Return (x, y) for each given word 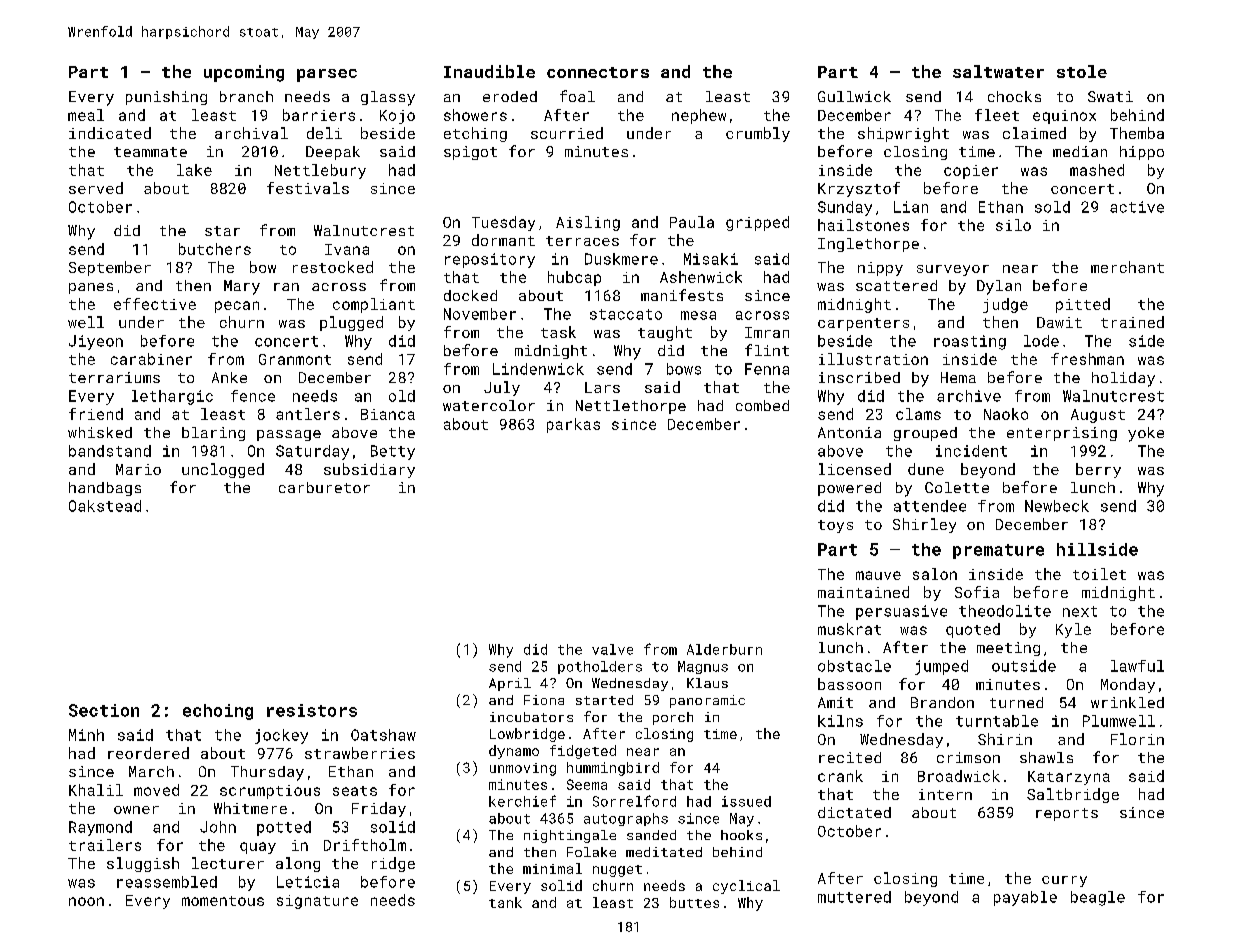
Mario (138, 469)
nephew (699, 116)
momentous (223, 901)
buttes (694, 902)
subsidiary (369, 470)
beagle (1098, 898)
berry (1098, 470)
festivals (308, 188)
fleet (997, 115)
